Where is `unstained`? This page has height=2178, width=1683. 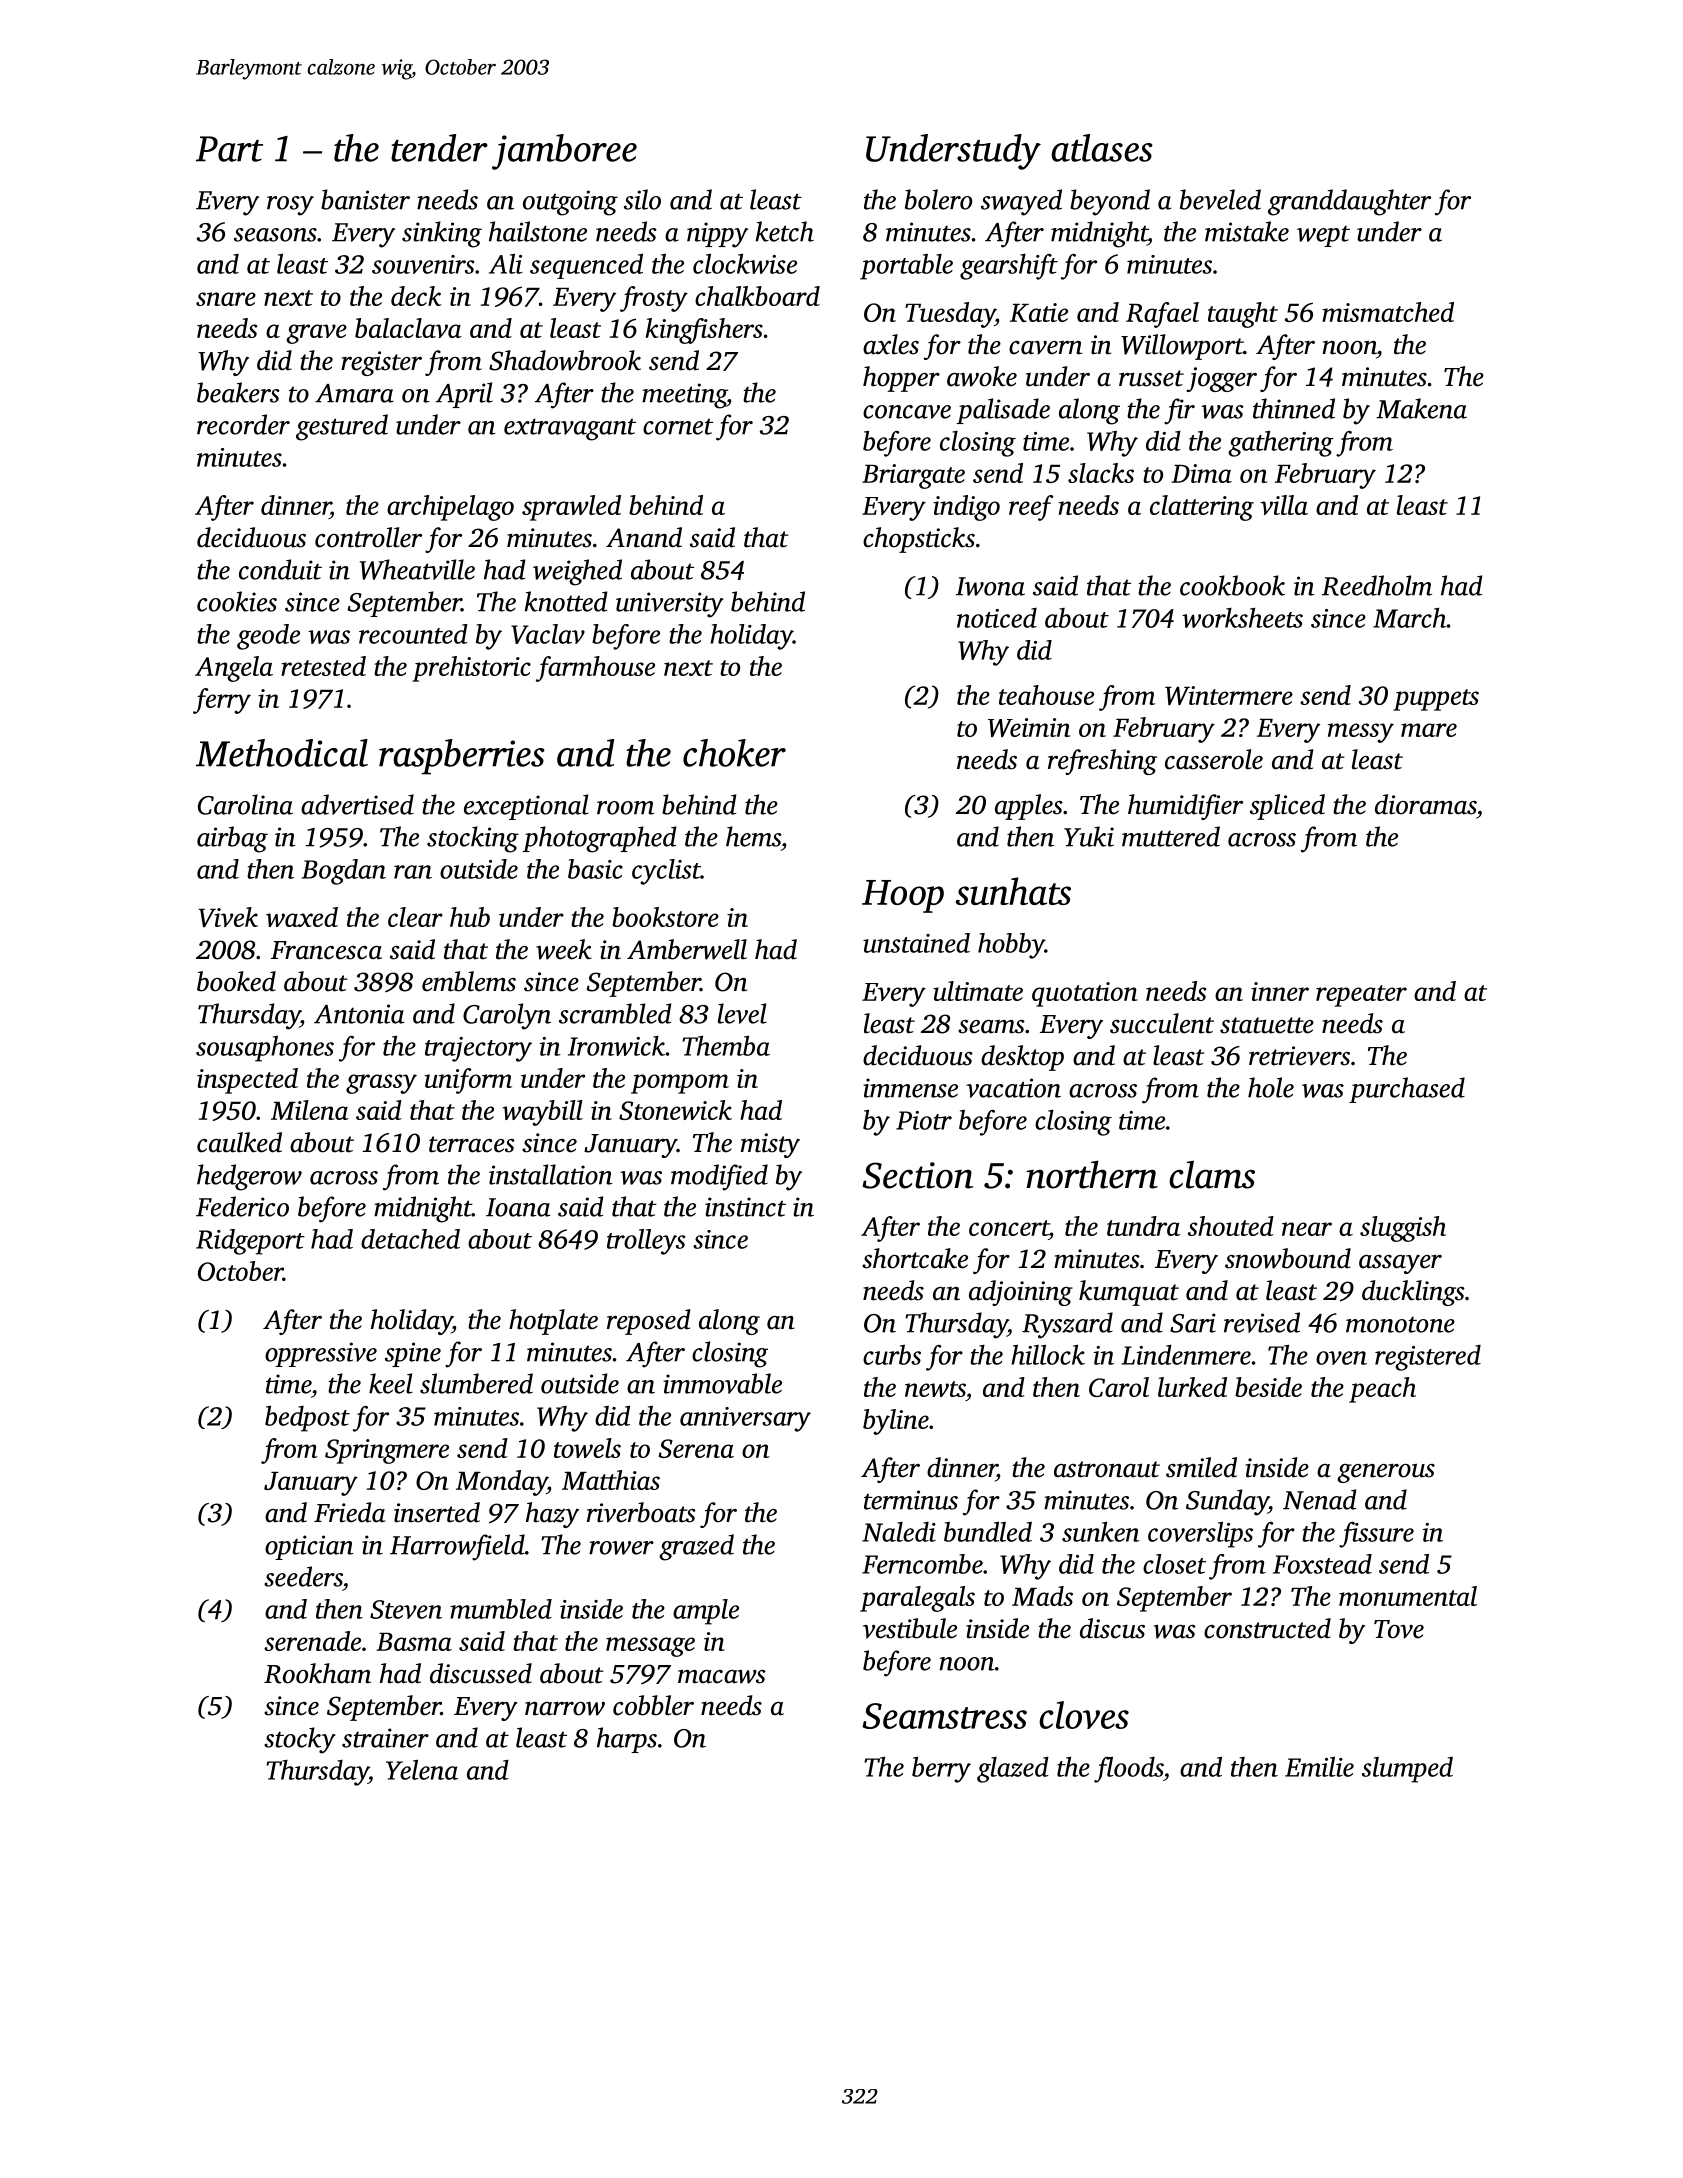
unstained is located at coordinates (916, 943).
